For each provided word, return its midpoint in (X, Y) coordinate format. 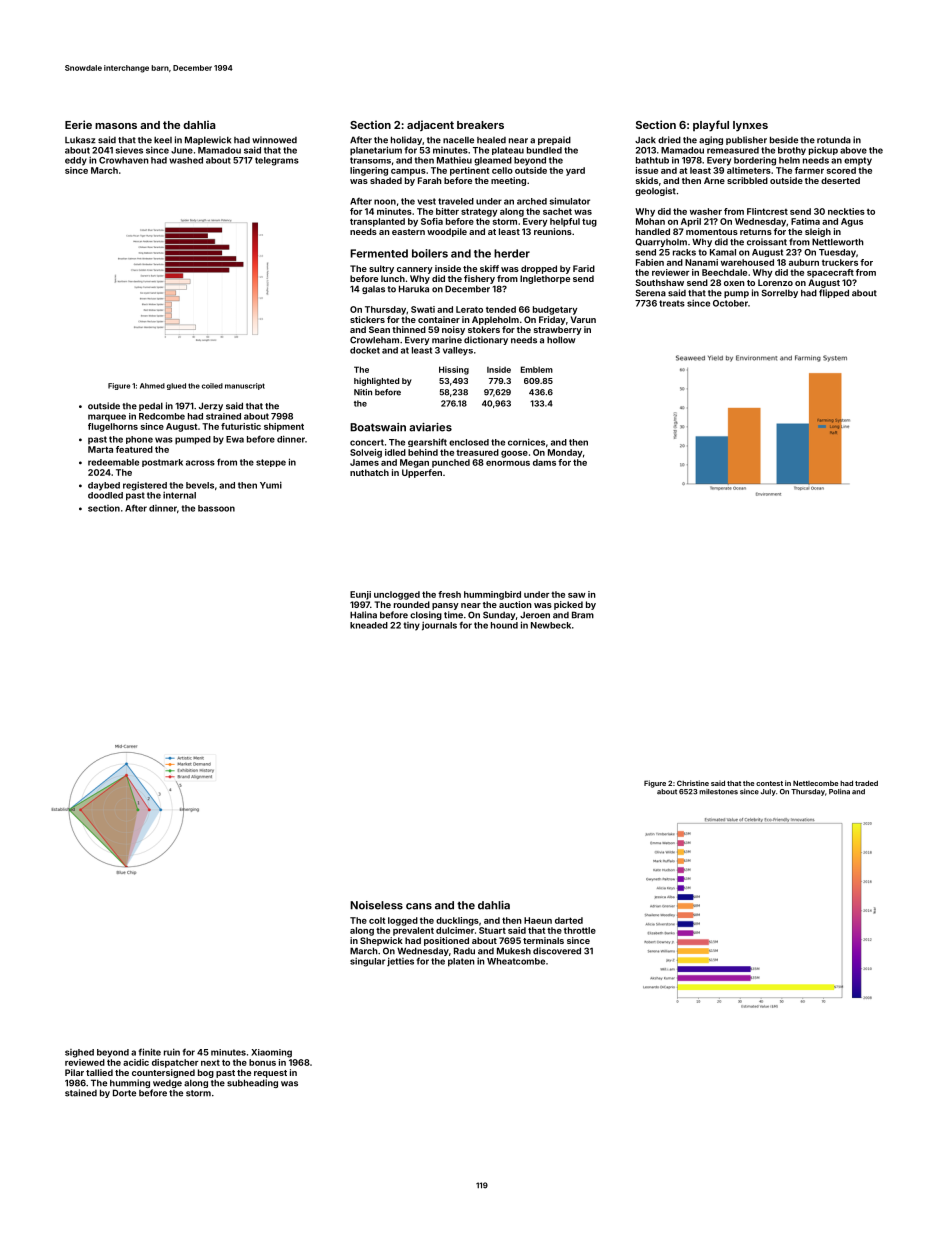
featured (134, 449)
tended (501, 309)
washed (186, 160)
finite (150, 1052)
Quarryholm (661, 242)
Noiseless (376, 905)
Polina (839, 792)
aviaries (430, 427)
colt (377, 920)
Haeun (538, 920)
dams (544, 462)
